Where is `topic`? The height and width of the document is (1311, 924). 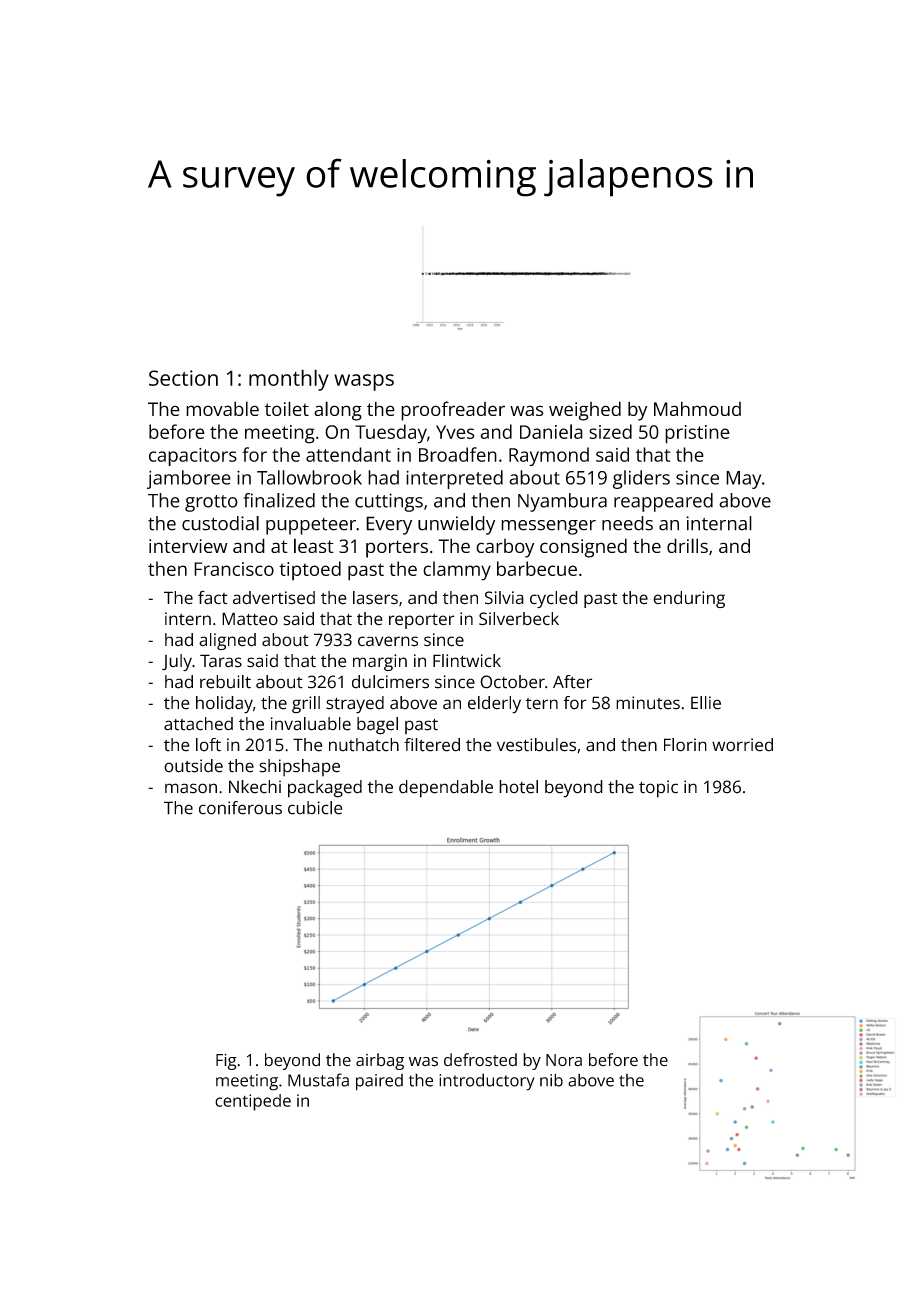
topic is located at coordinates (658, 789).
